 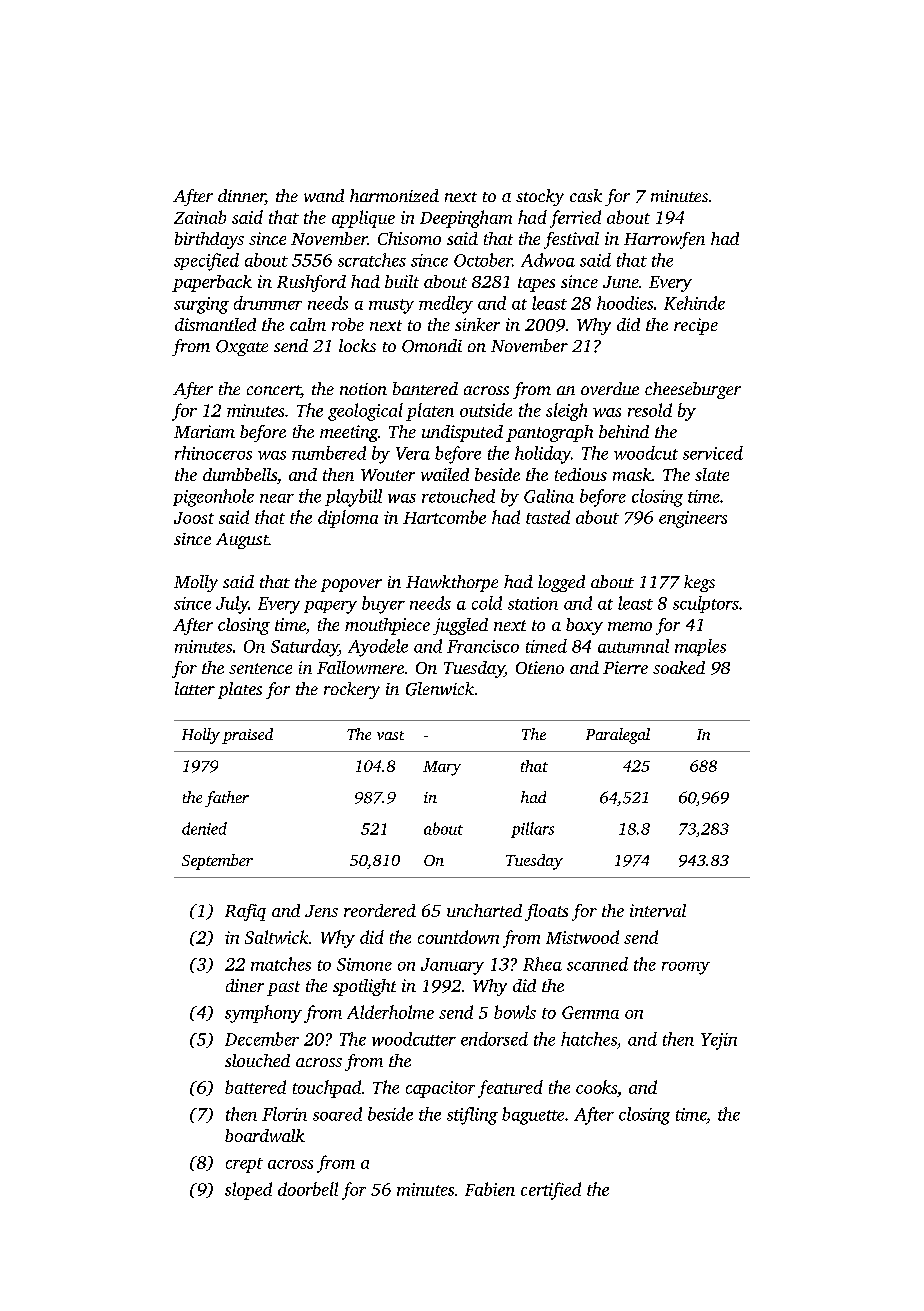 What do you see at coordinates (432, 346) in the image?
I see `Omondi` at bounding box center [432, 346].
